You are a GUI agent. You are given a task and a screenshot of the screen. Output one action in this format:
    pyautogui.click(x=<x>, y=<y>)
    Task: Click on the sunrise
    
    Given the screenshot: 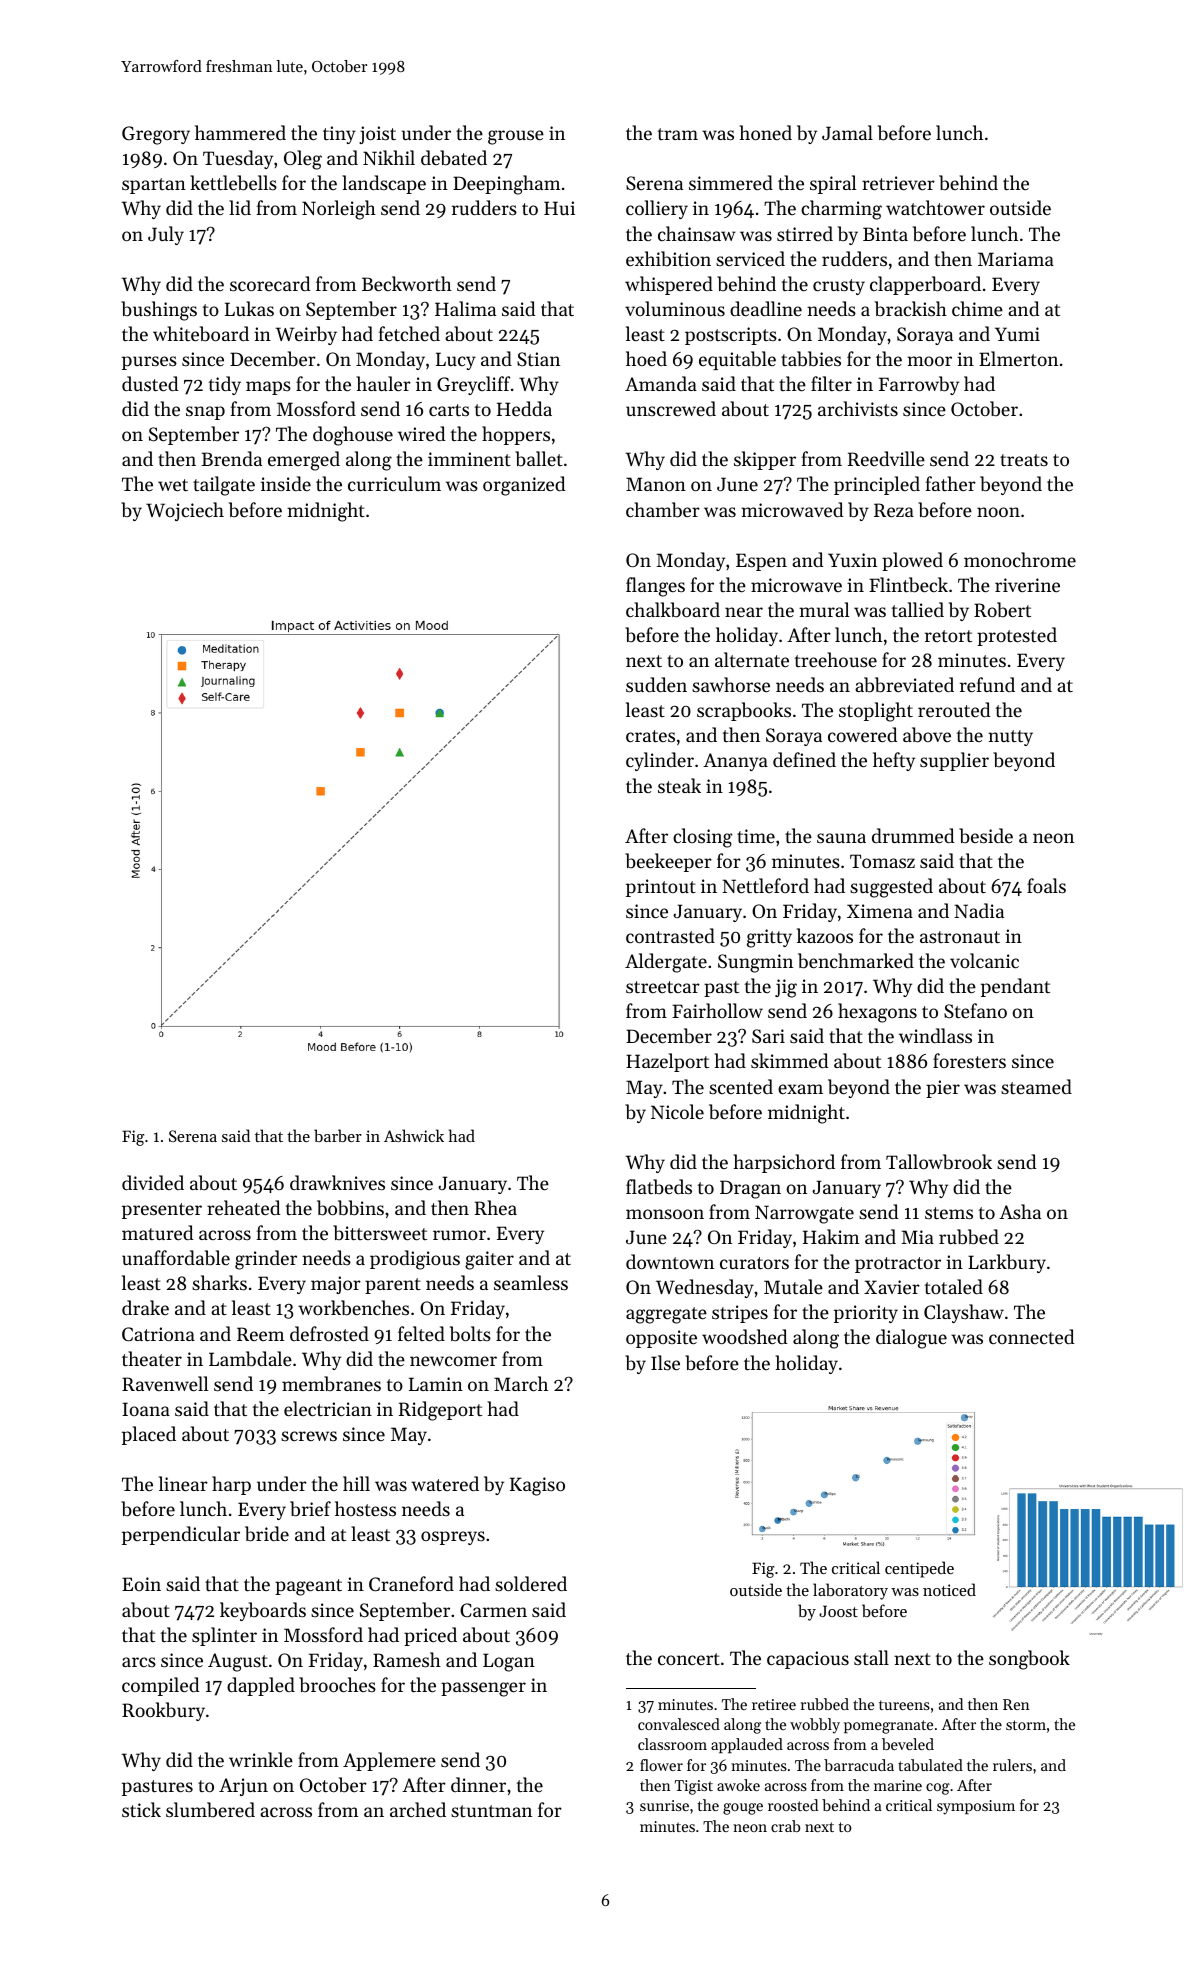 What is the action you would take?
    pyautogui.click(x=664, y=1805)
